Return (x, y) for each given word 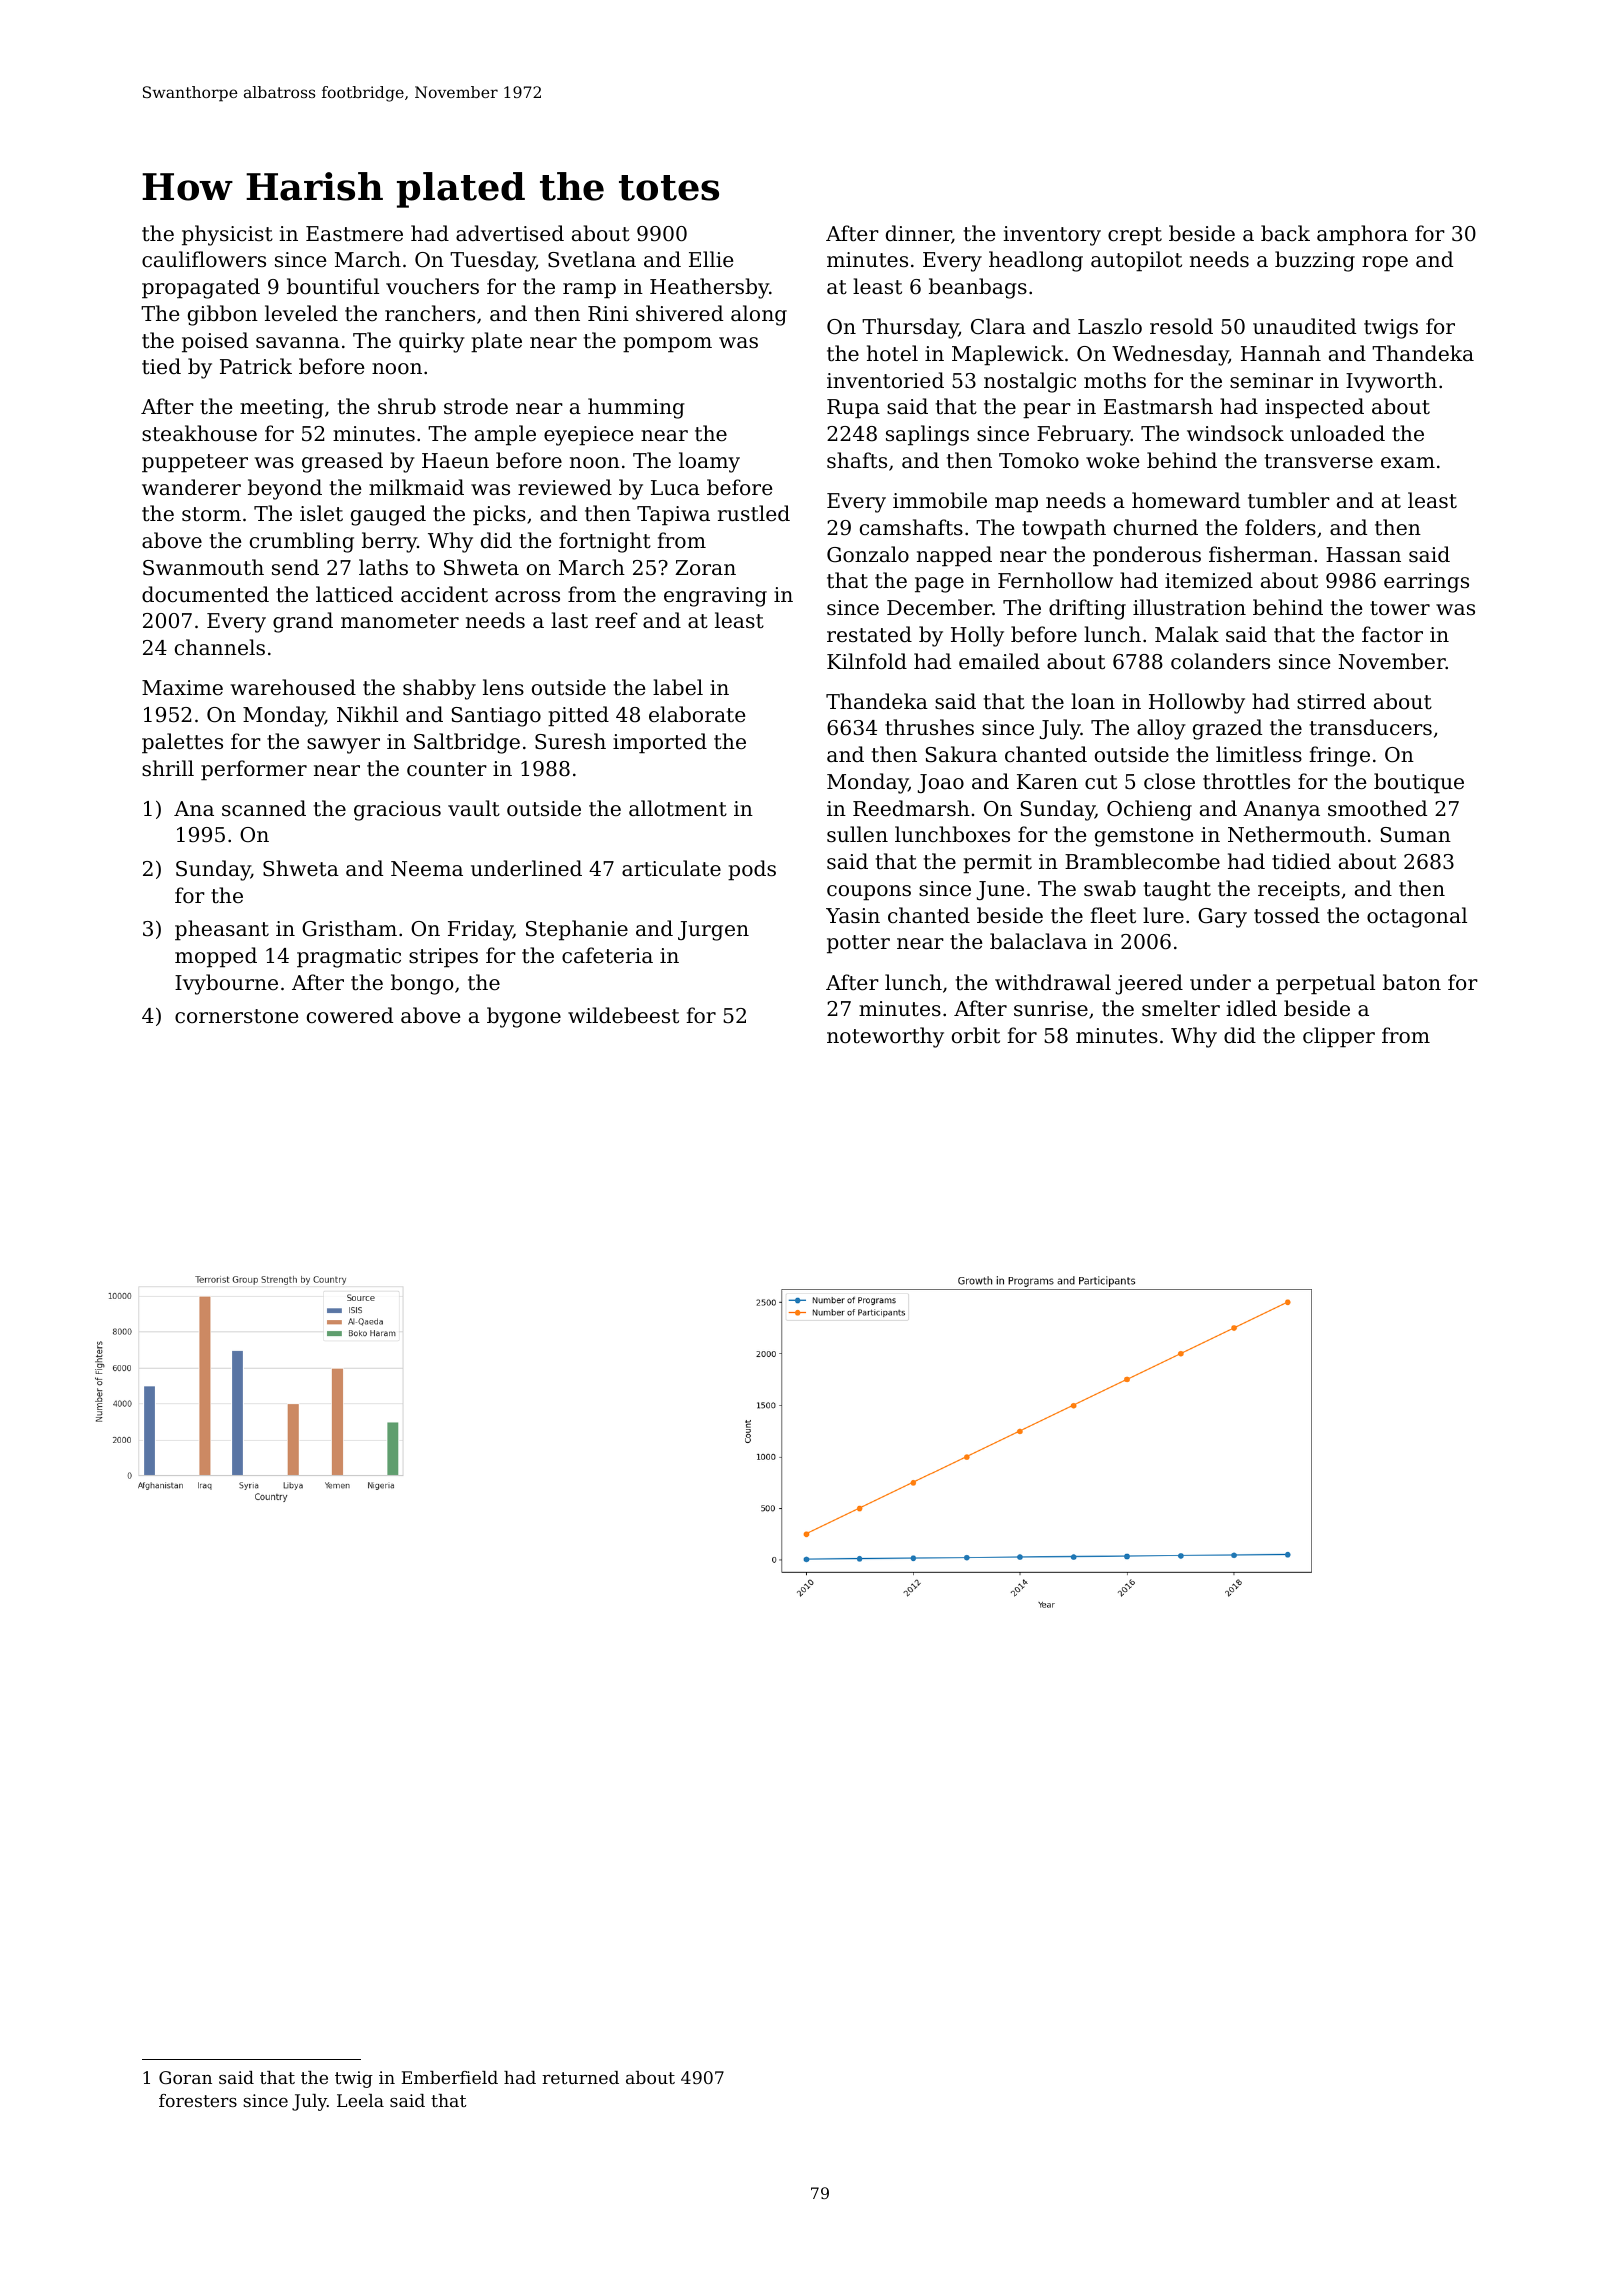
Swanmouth (203, 567)
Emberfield (449, 2077)
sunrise (1051, 1009)
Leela (360, 2100)
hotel (892, 353)
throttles (1246, 781)
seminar (1271, 381)
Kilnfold (867, 661)
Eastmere (354, 234)
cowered (350, 1015)
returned (580, 2077)
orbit (976, 1035)
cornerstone (236, 1016)
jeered (1149, 984)
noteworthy (885, 1037)
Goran (185, 2077)
